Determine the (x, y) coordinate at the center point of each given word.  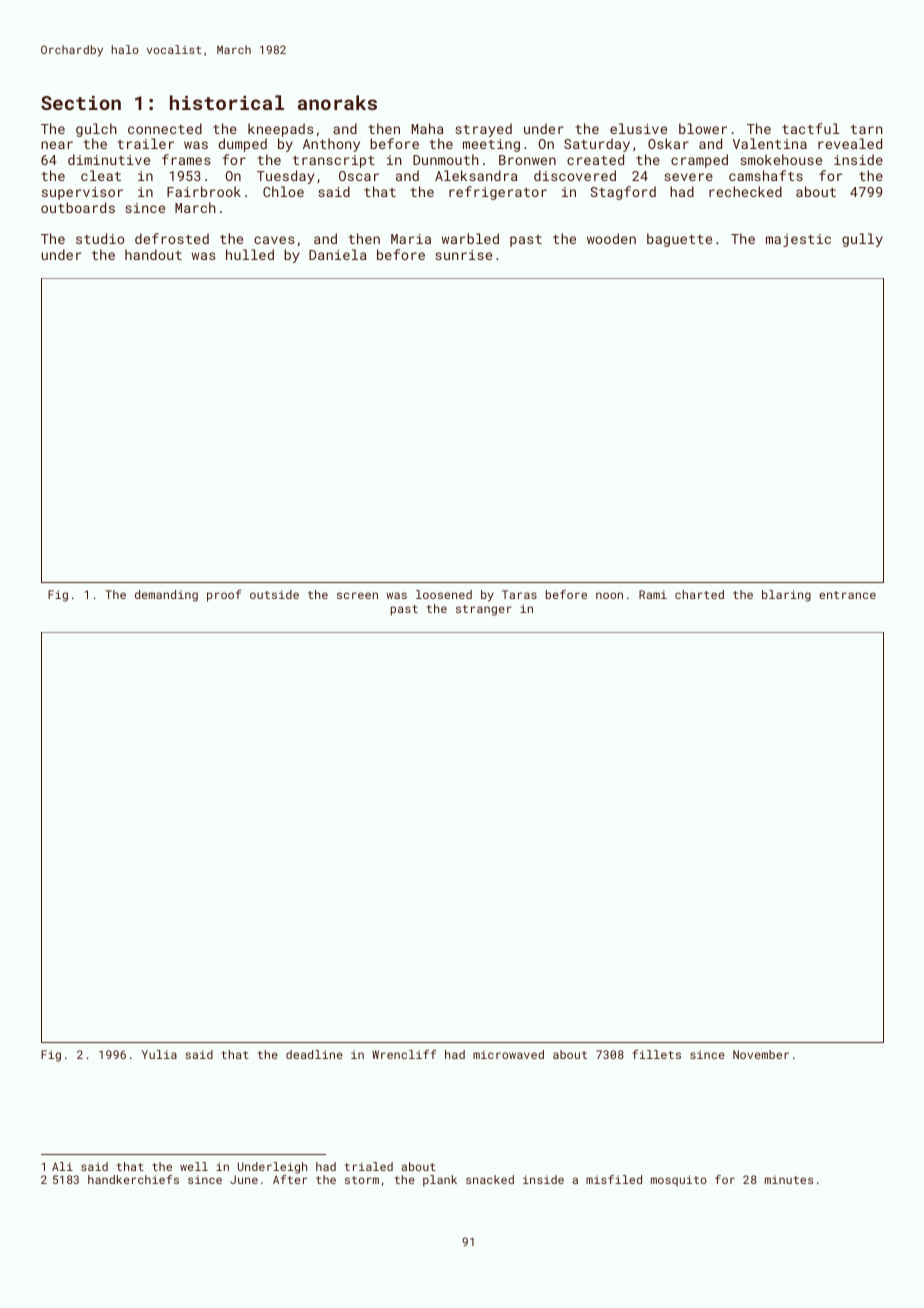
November (761, 1054)
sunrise (463, 255)
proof (224, 596)
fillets (656, 1054)
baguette (679, 240)
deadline (314, 1054)
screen (357, 595)
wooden (611, 238)
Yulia (159, 1054)
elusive (638, 128)
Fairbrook (204, 191)
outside (274, 594)
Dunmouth (446, 159)
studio (100, 238)
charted (699, 594)
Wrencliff (404, 1054)
